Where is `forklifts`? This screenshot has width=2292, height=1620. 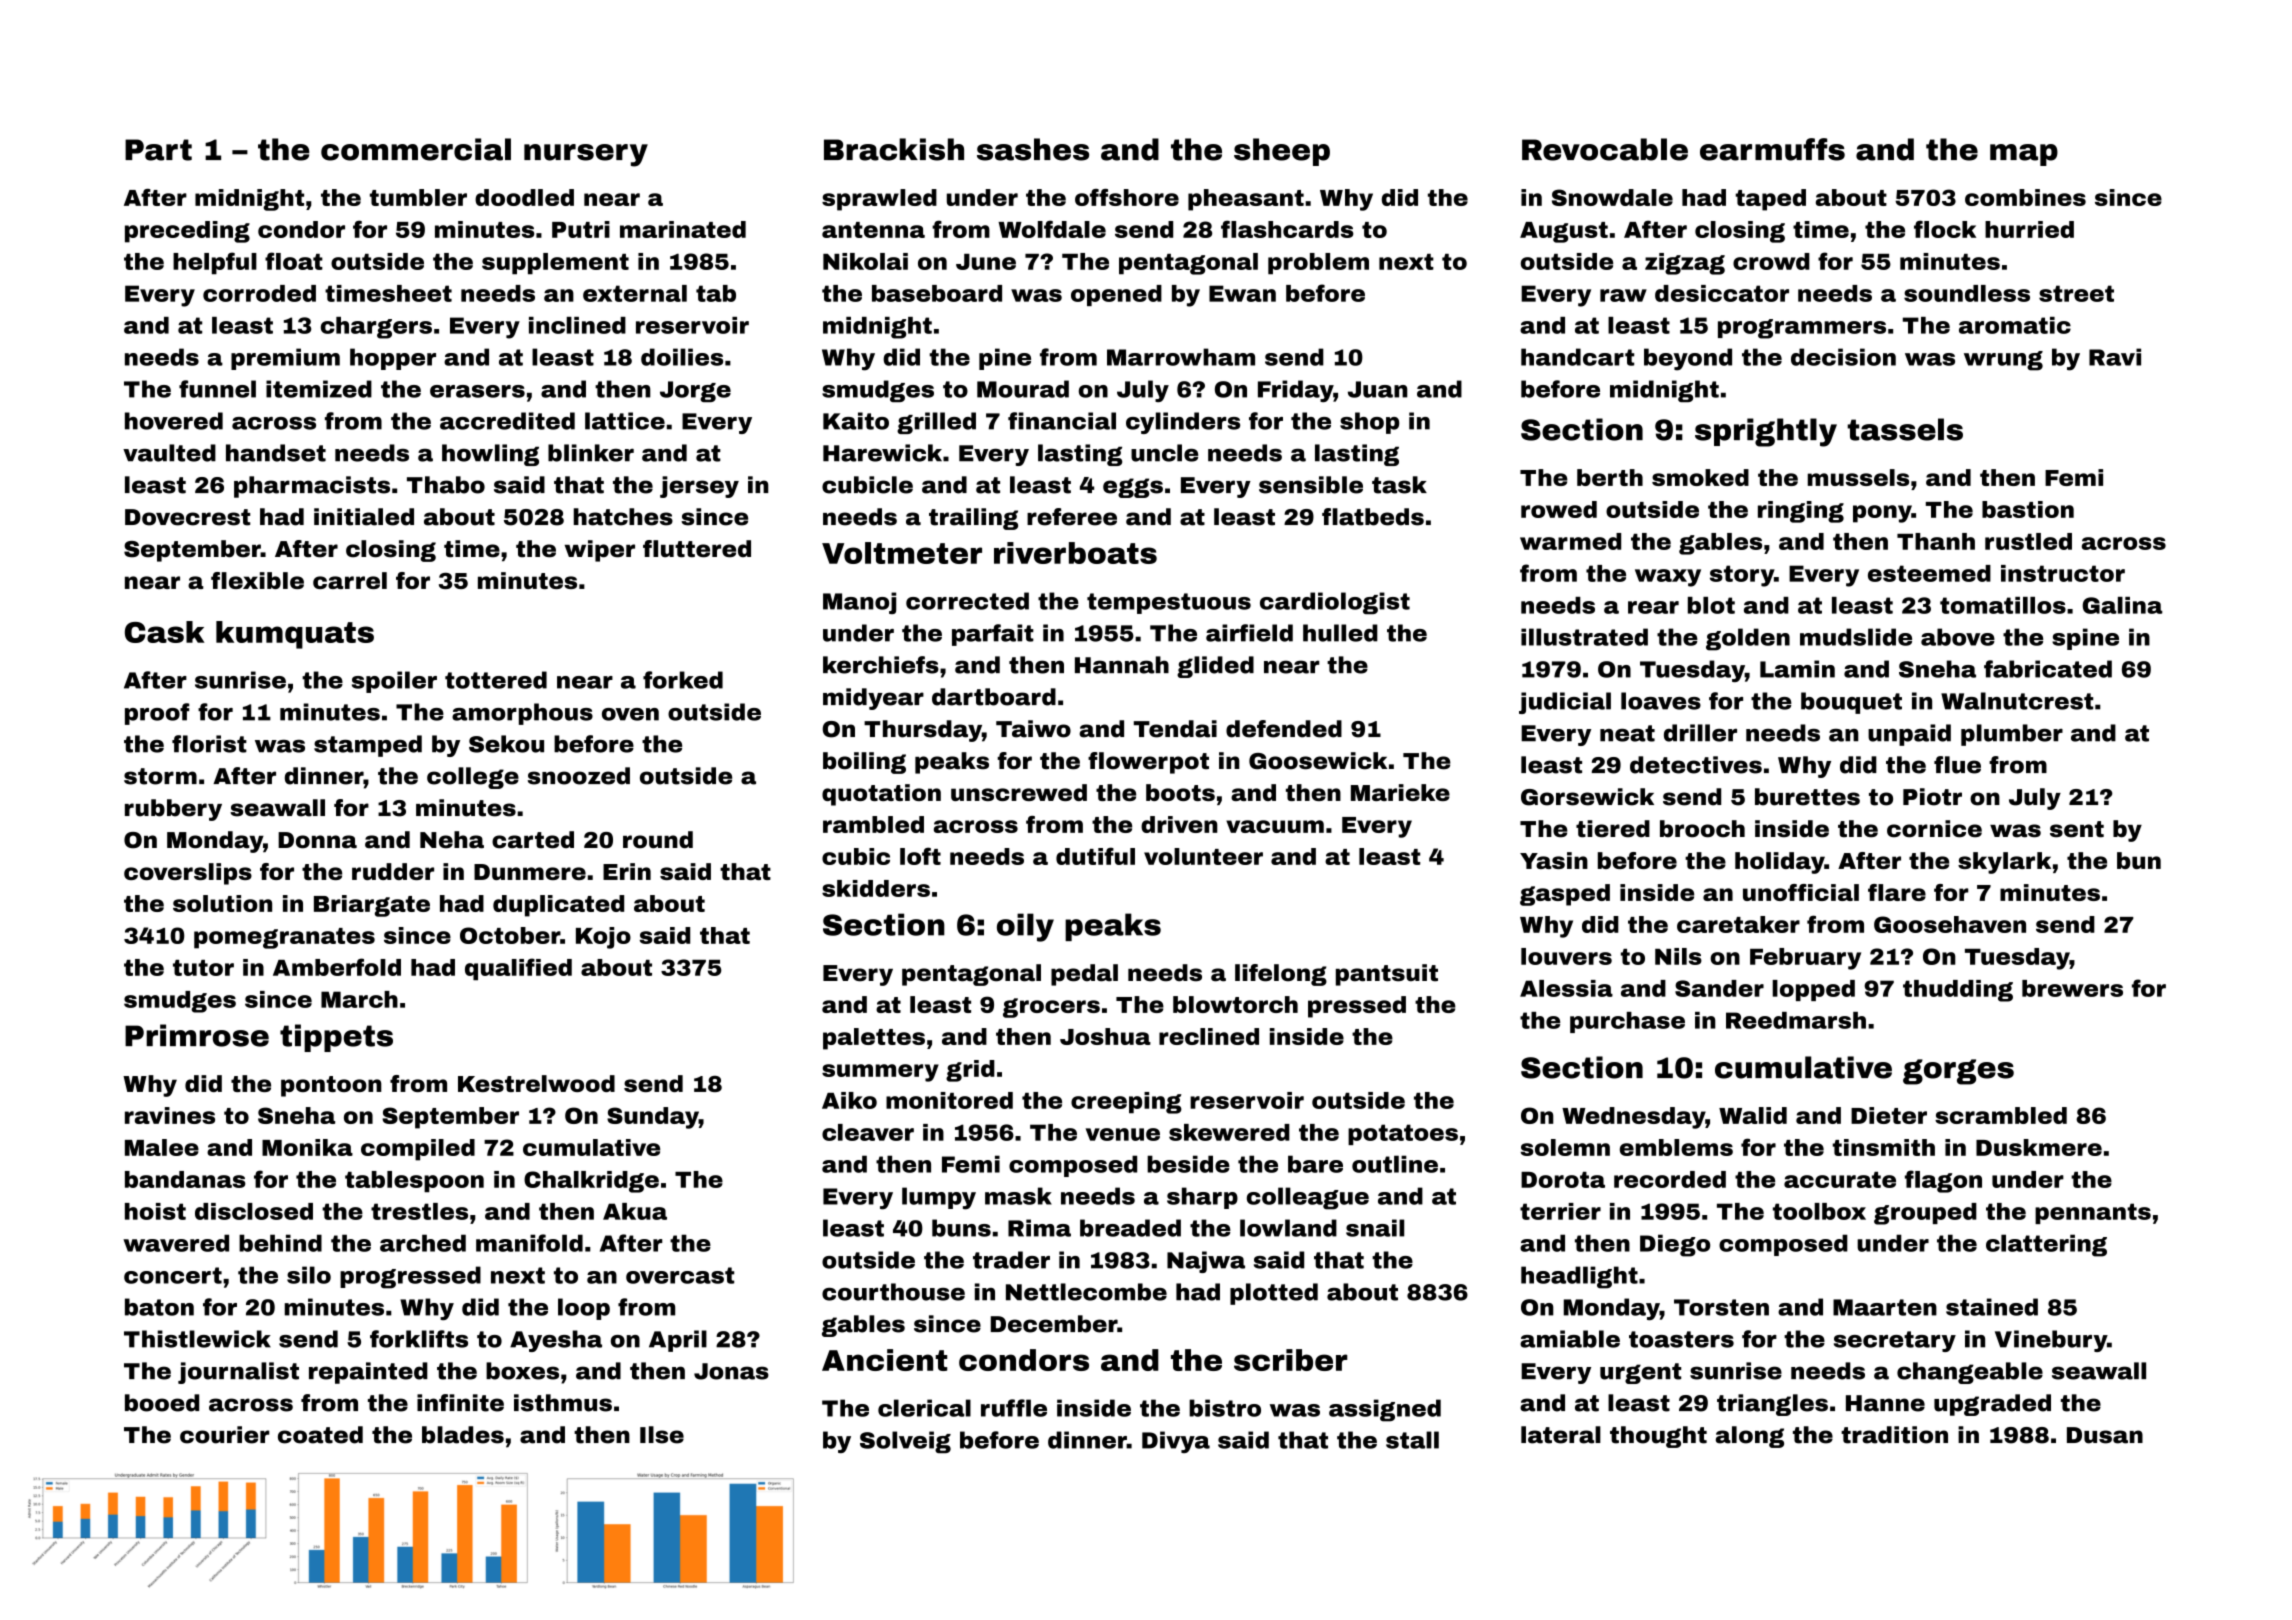 forklifts is located at coordinates (419, 1339).
